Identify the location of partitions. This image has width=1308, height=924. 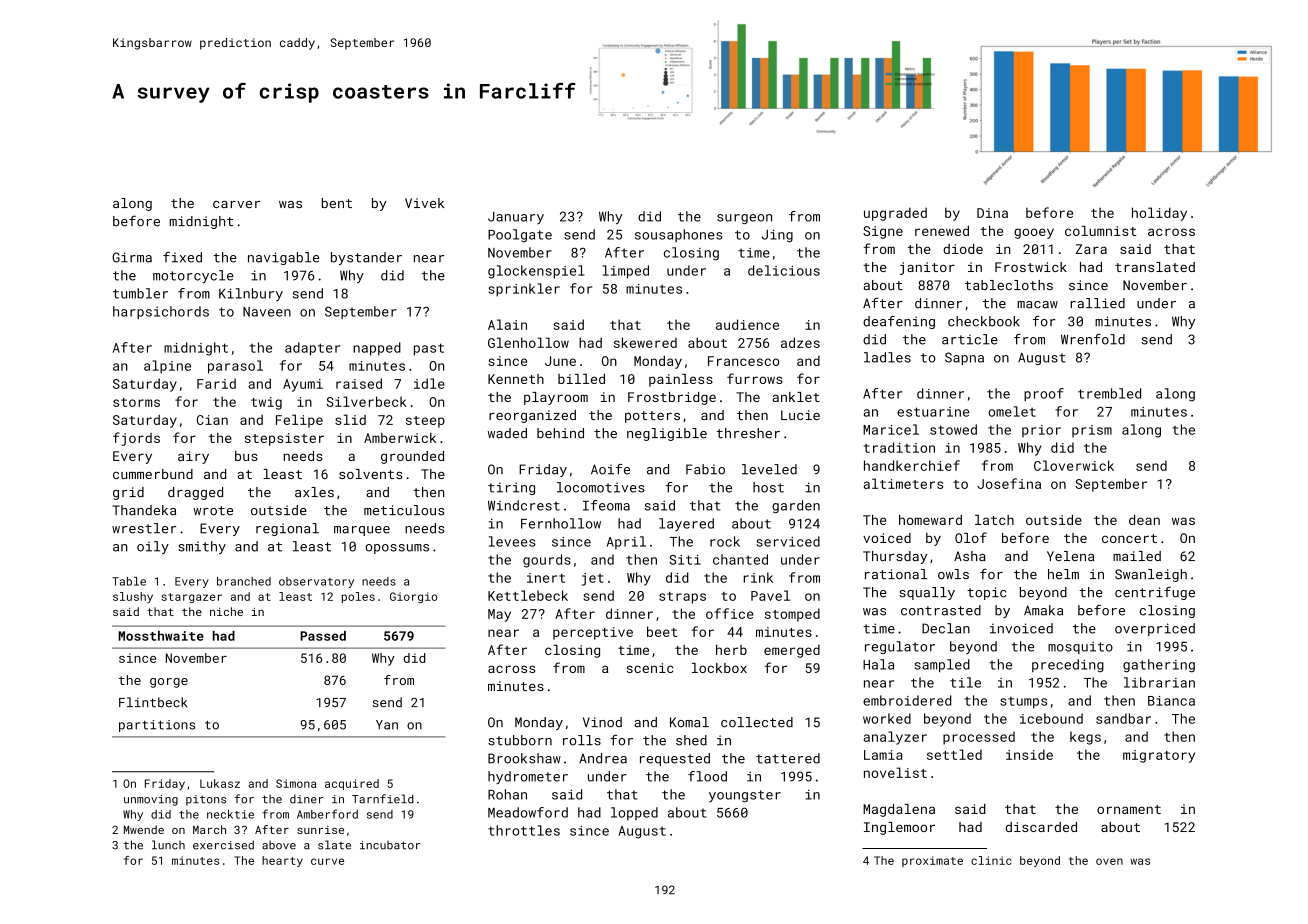
(157, 726).
